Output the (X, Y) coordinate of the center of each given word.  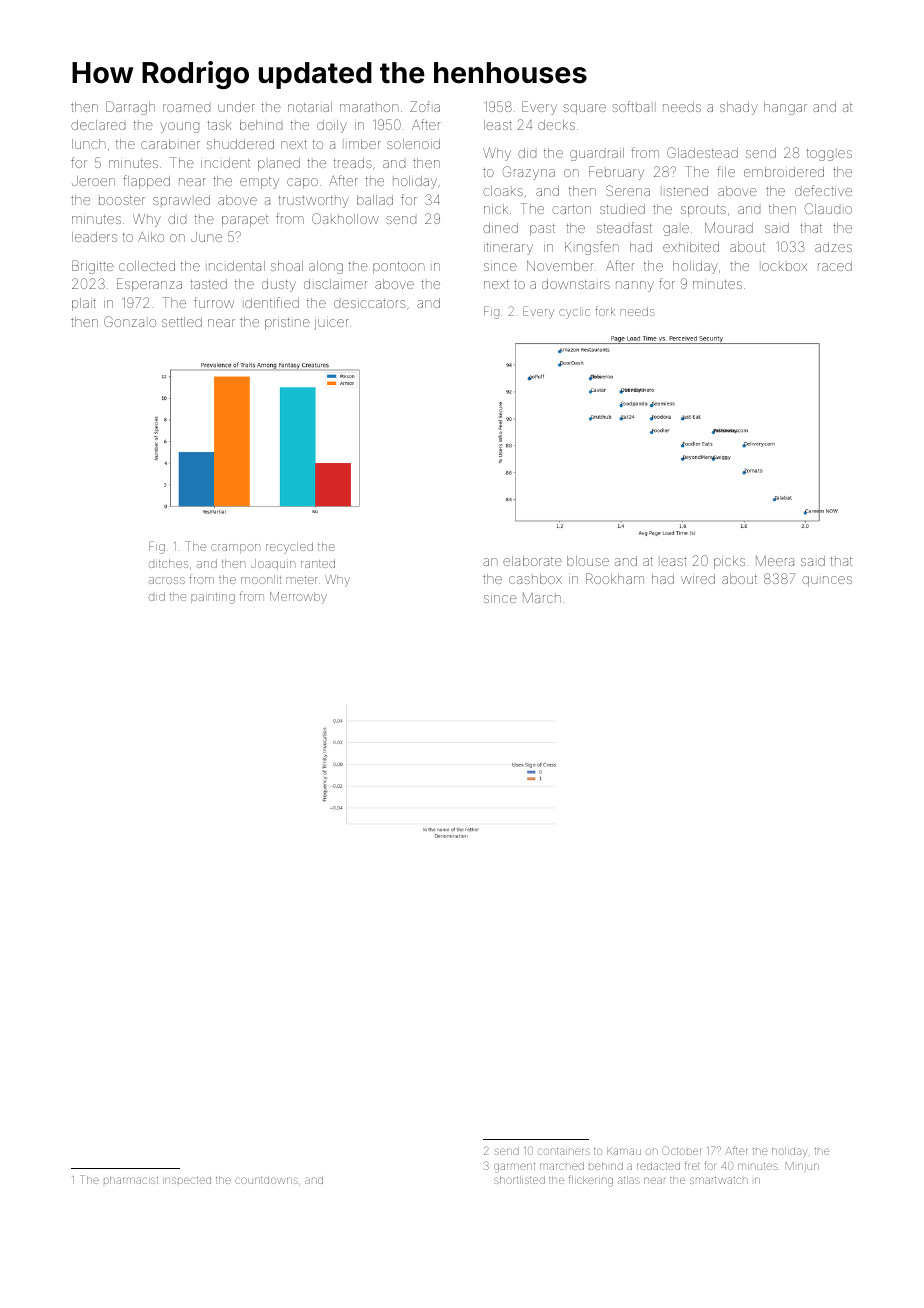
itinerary (508, 249)
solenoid (413, 144)
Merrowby (298, 598)
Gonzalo (130, 321)
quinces (827, 581)
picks (729, 562)
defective (823, 190)
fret (692, 1165)
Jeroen (93, 181)
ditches (168, 563)
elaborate (532, 561)
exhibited (691, 247)
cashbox (535, 579)
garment (514, 1168)
